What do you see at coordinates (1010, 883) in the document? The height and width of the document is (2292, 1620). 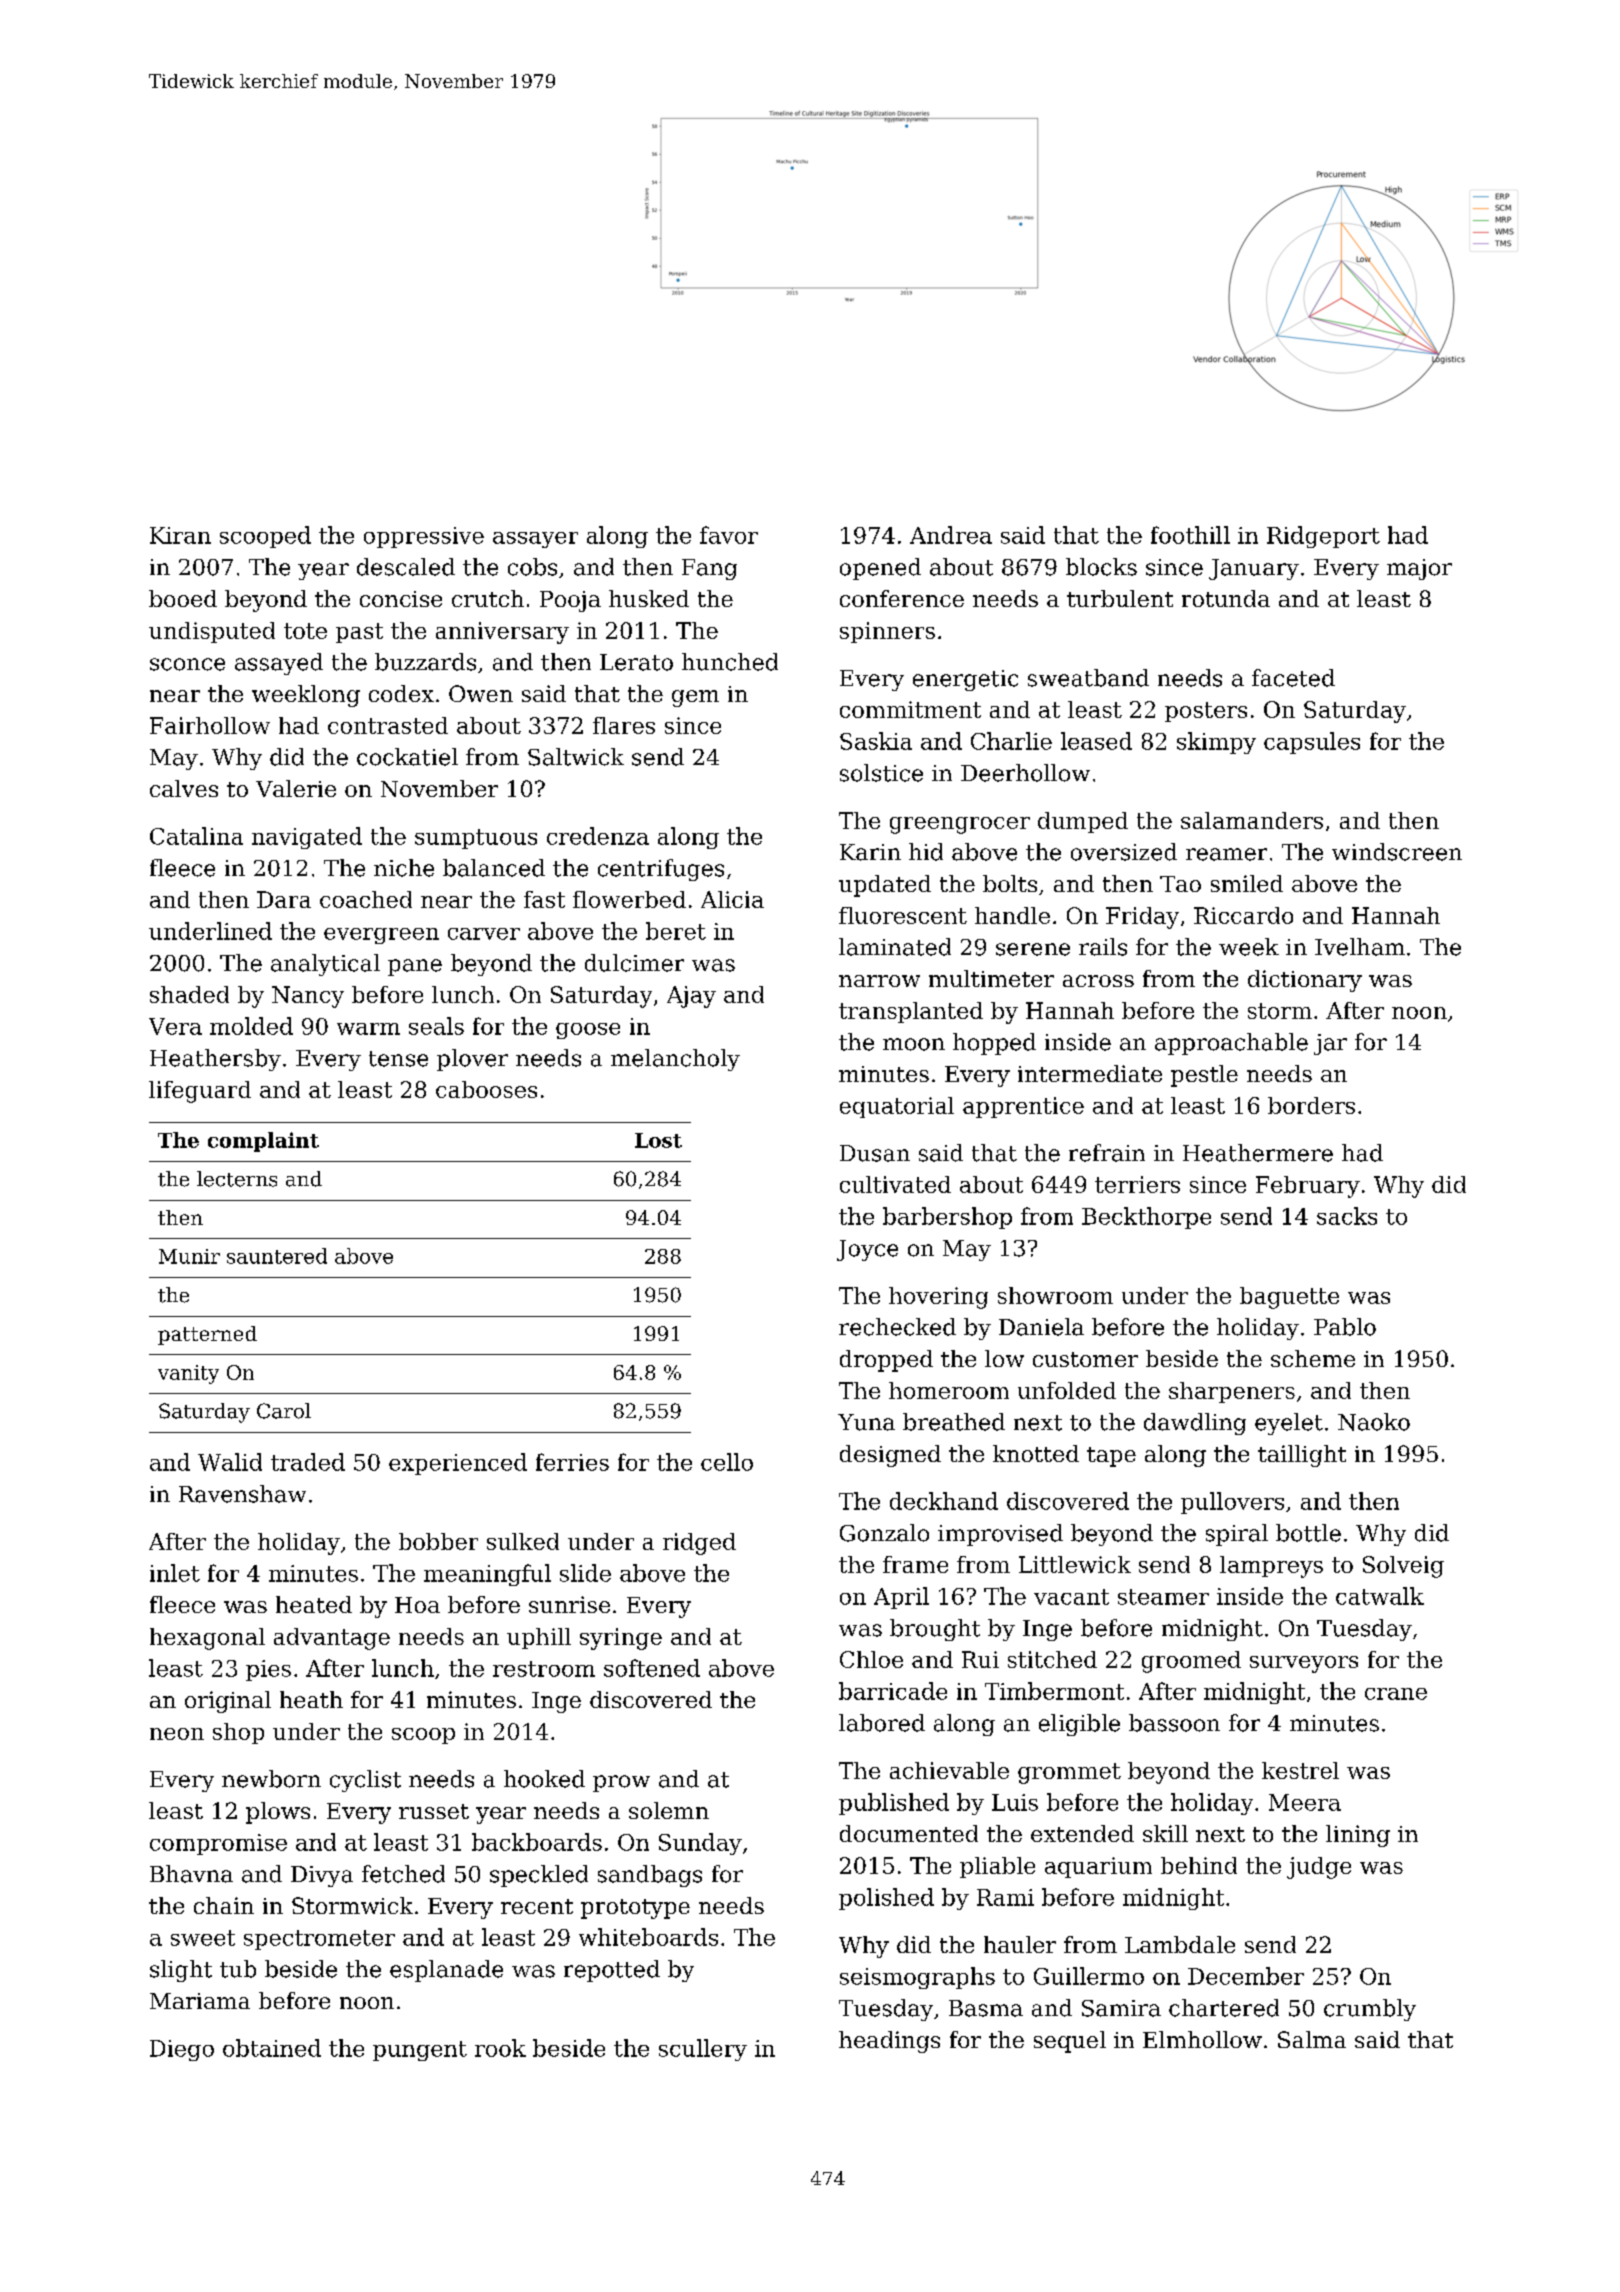 I see `bolts` at bounding box center [1010, 883].
